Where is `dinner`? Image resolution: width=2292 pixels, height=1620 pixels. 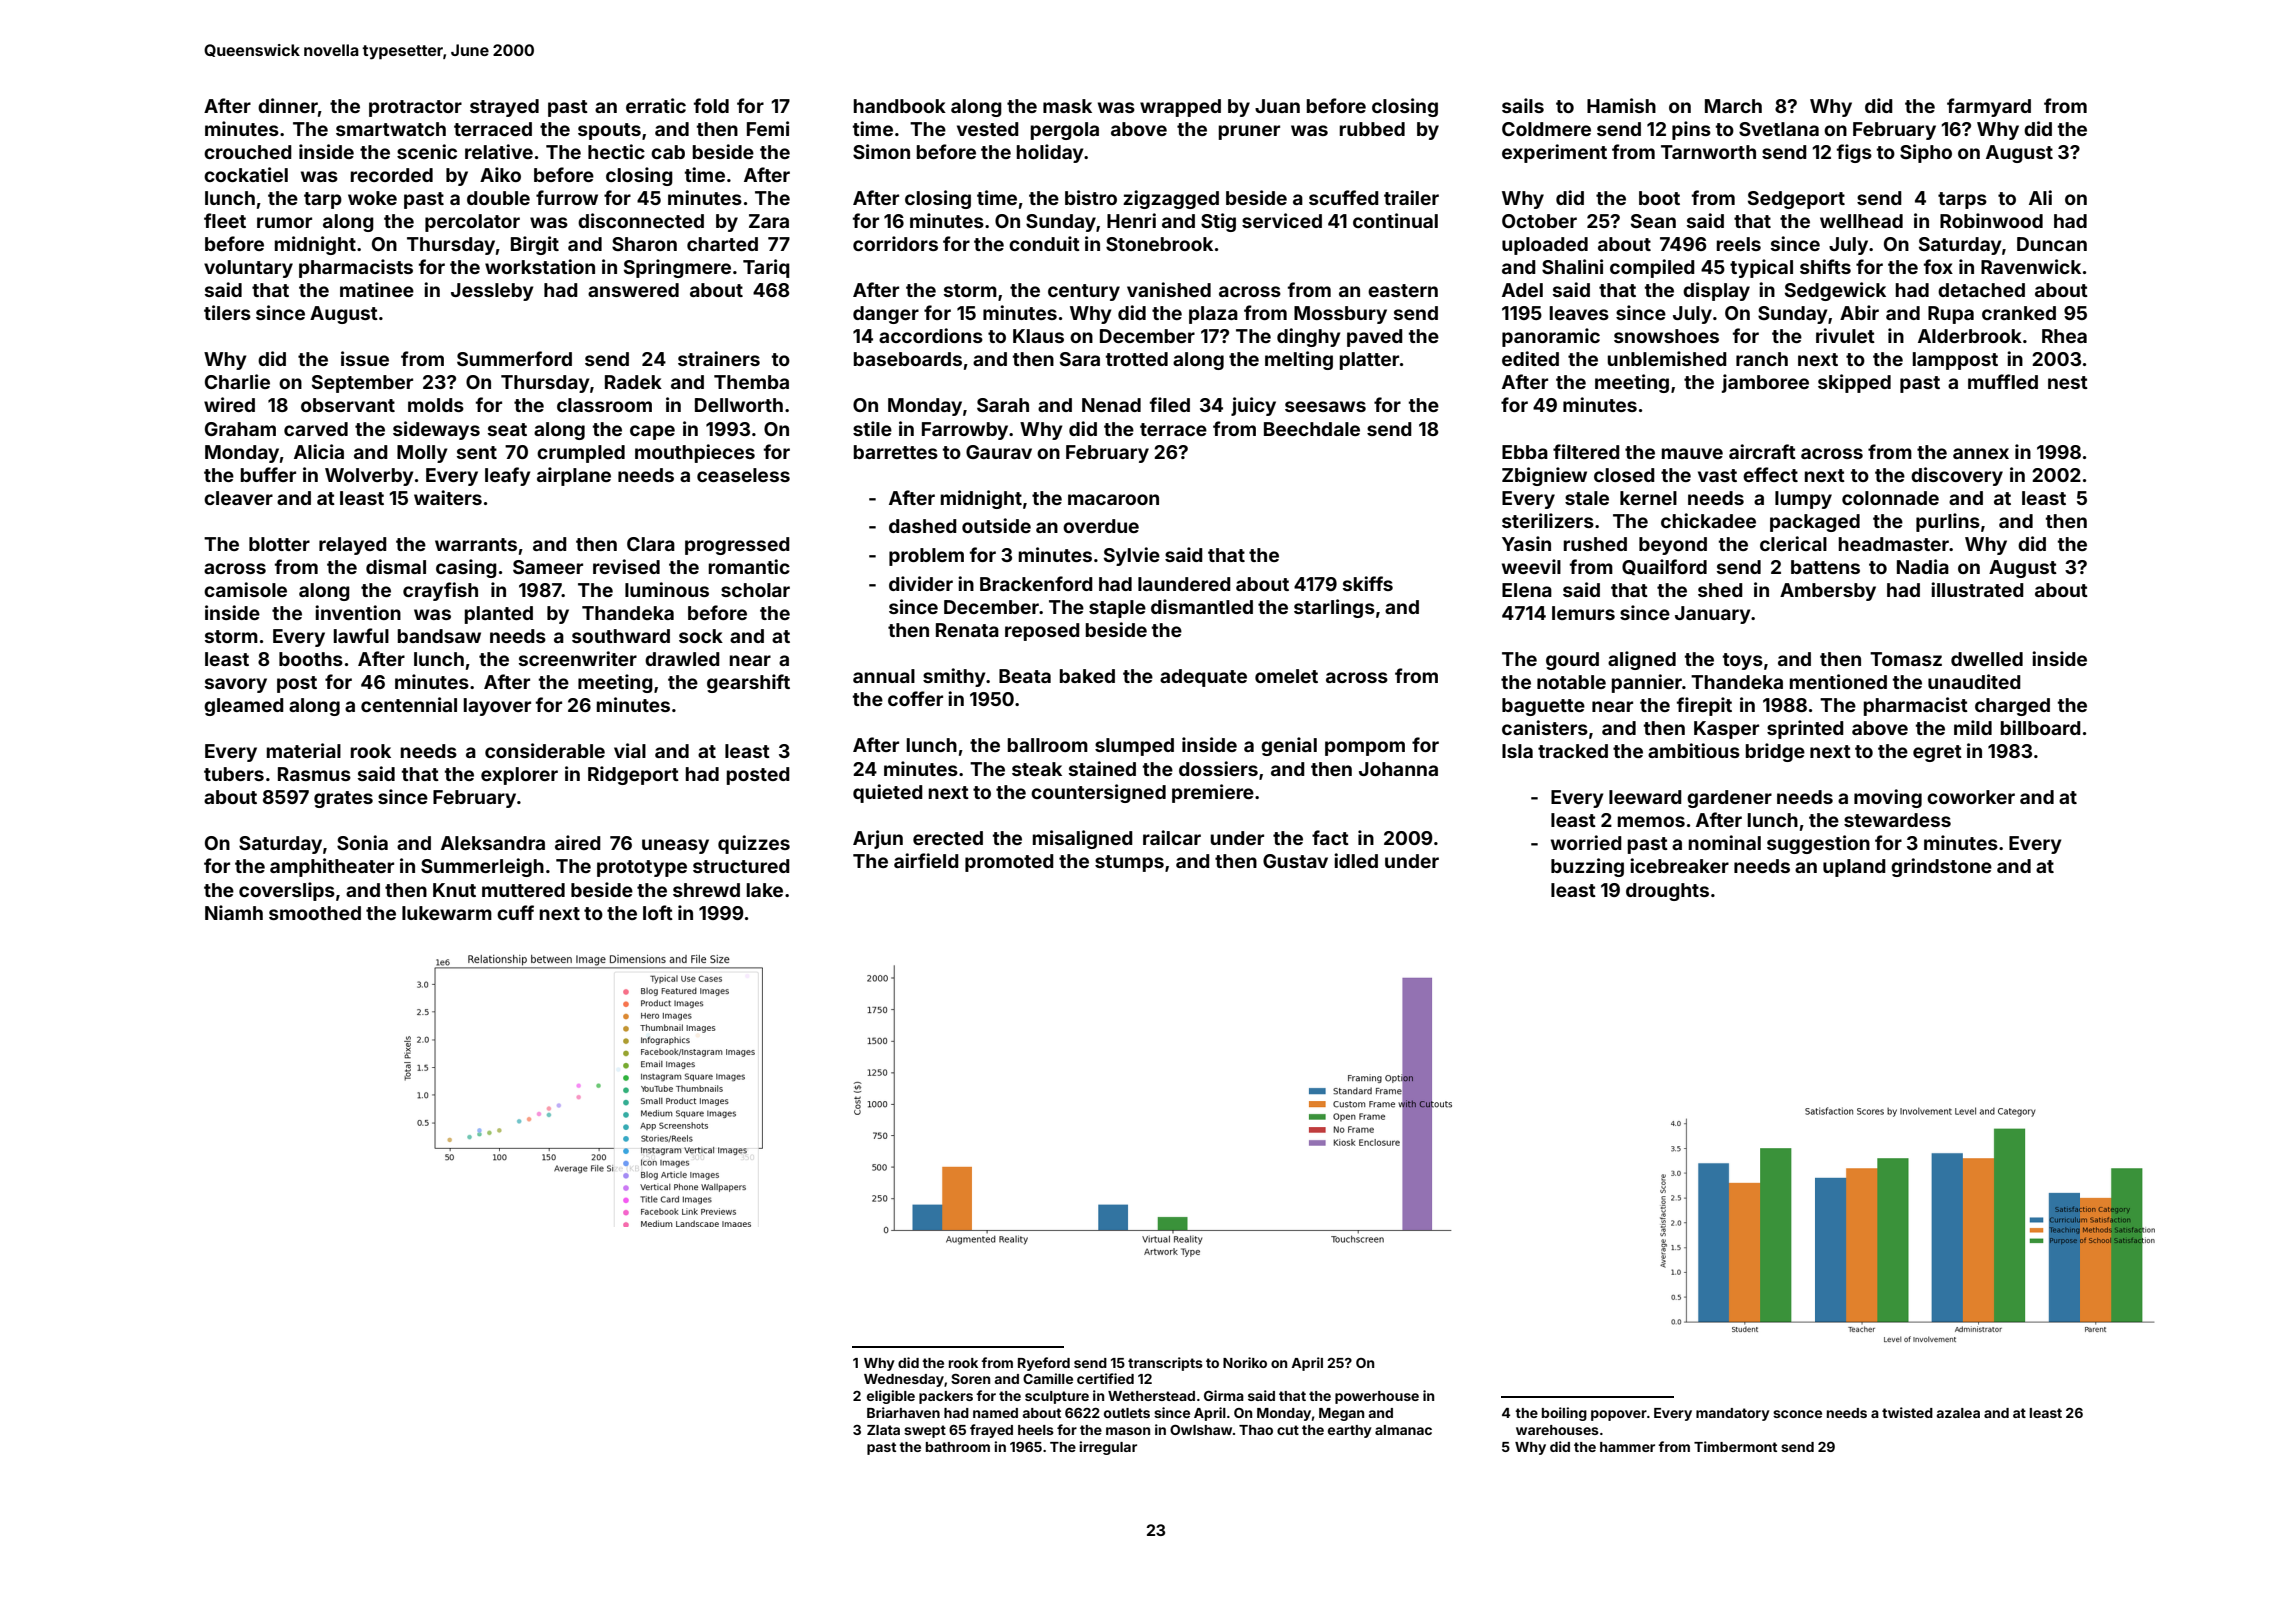 dinner is located at coordinates (288, 105).
